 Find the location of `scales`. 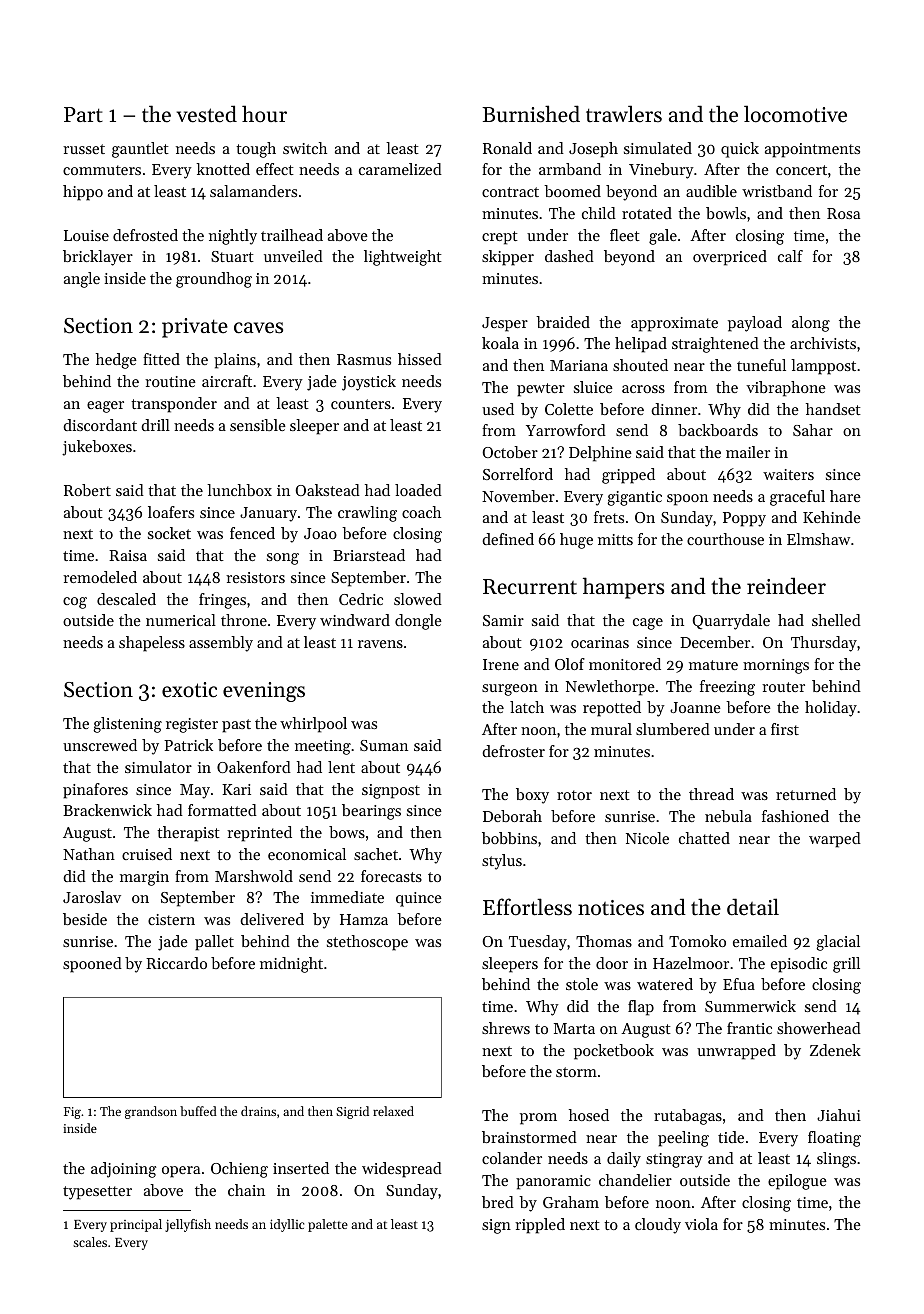

scales is located at coordinates (90, 1242).
